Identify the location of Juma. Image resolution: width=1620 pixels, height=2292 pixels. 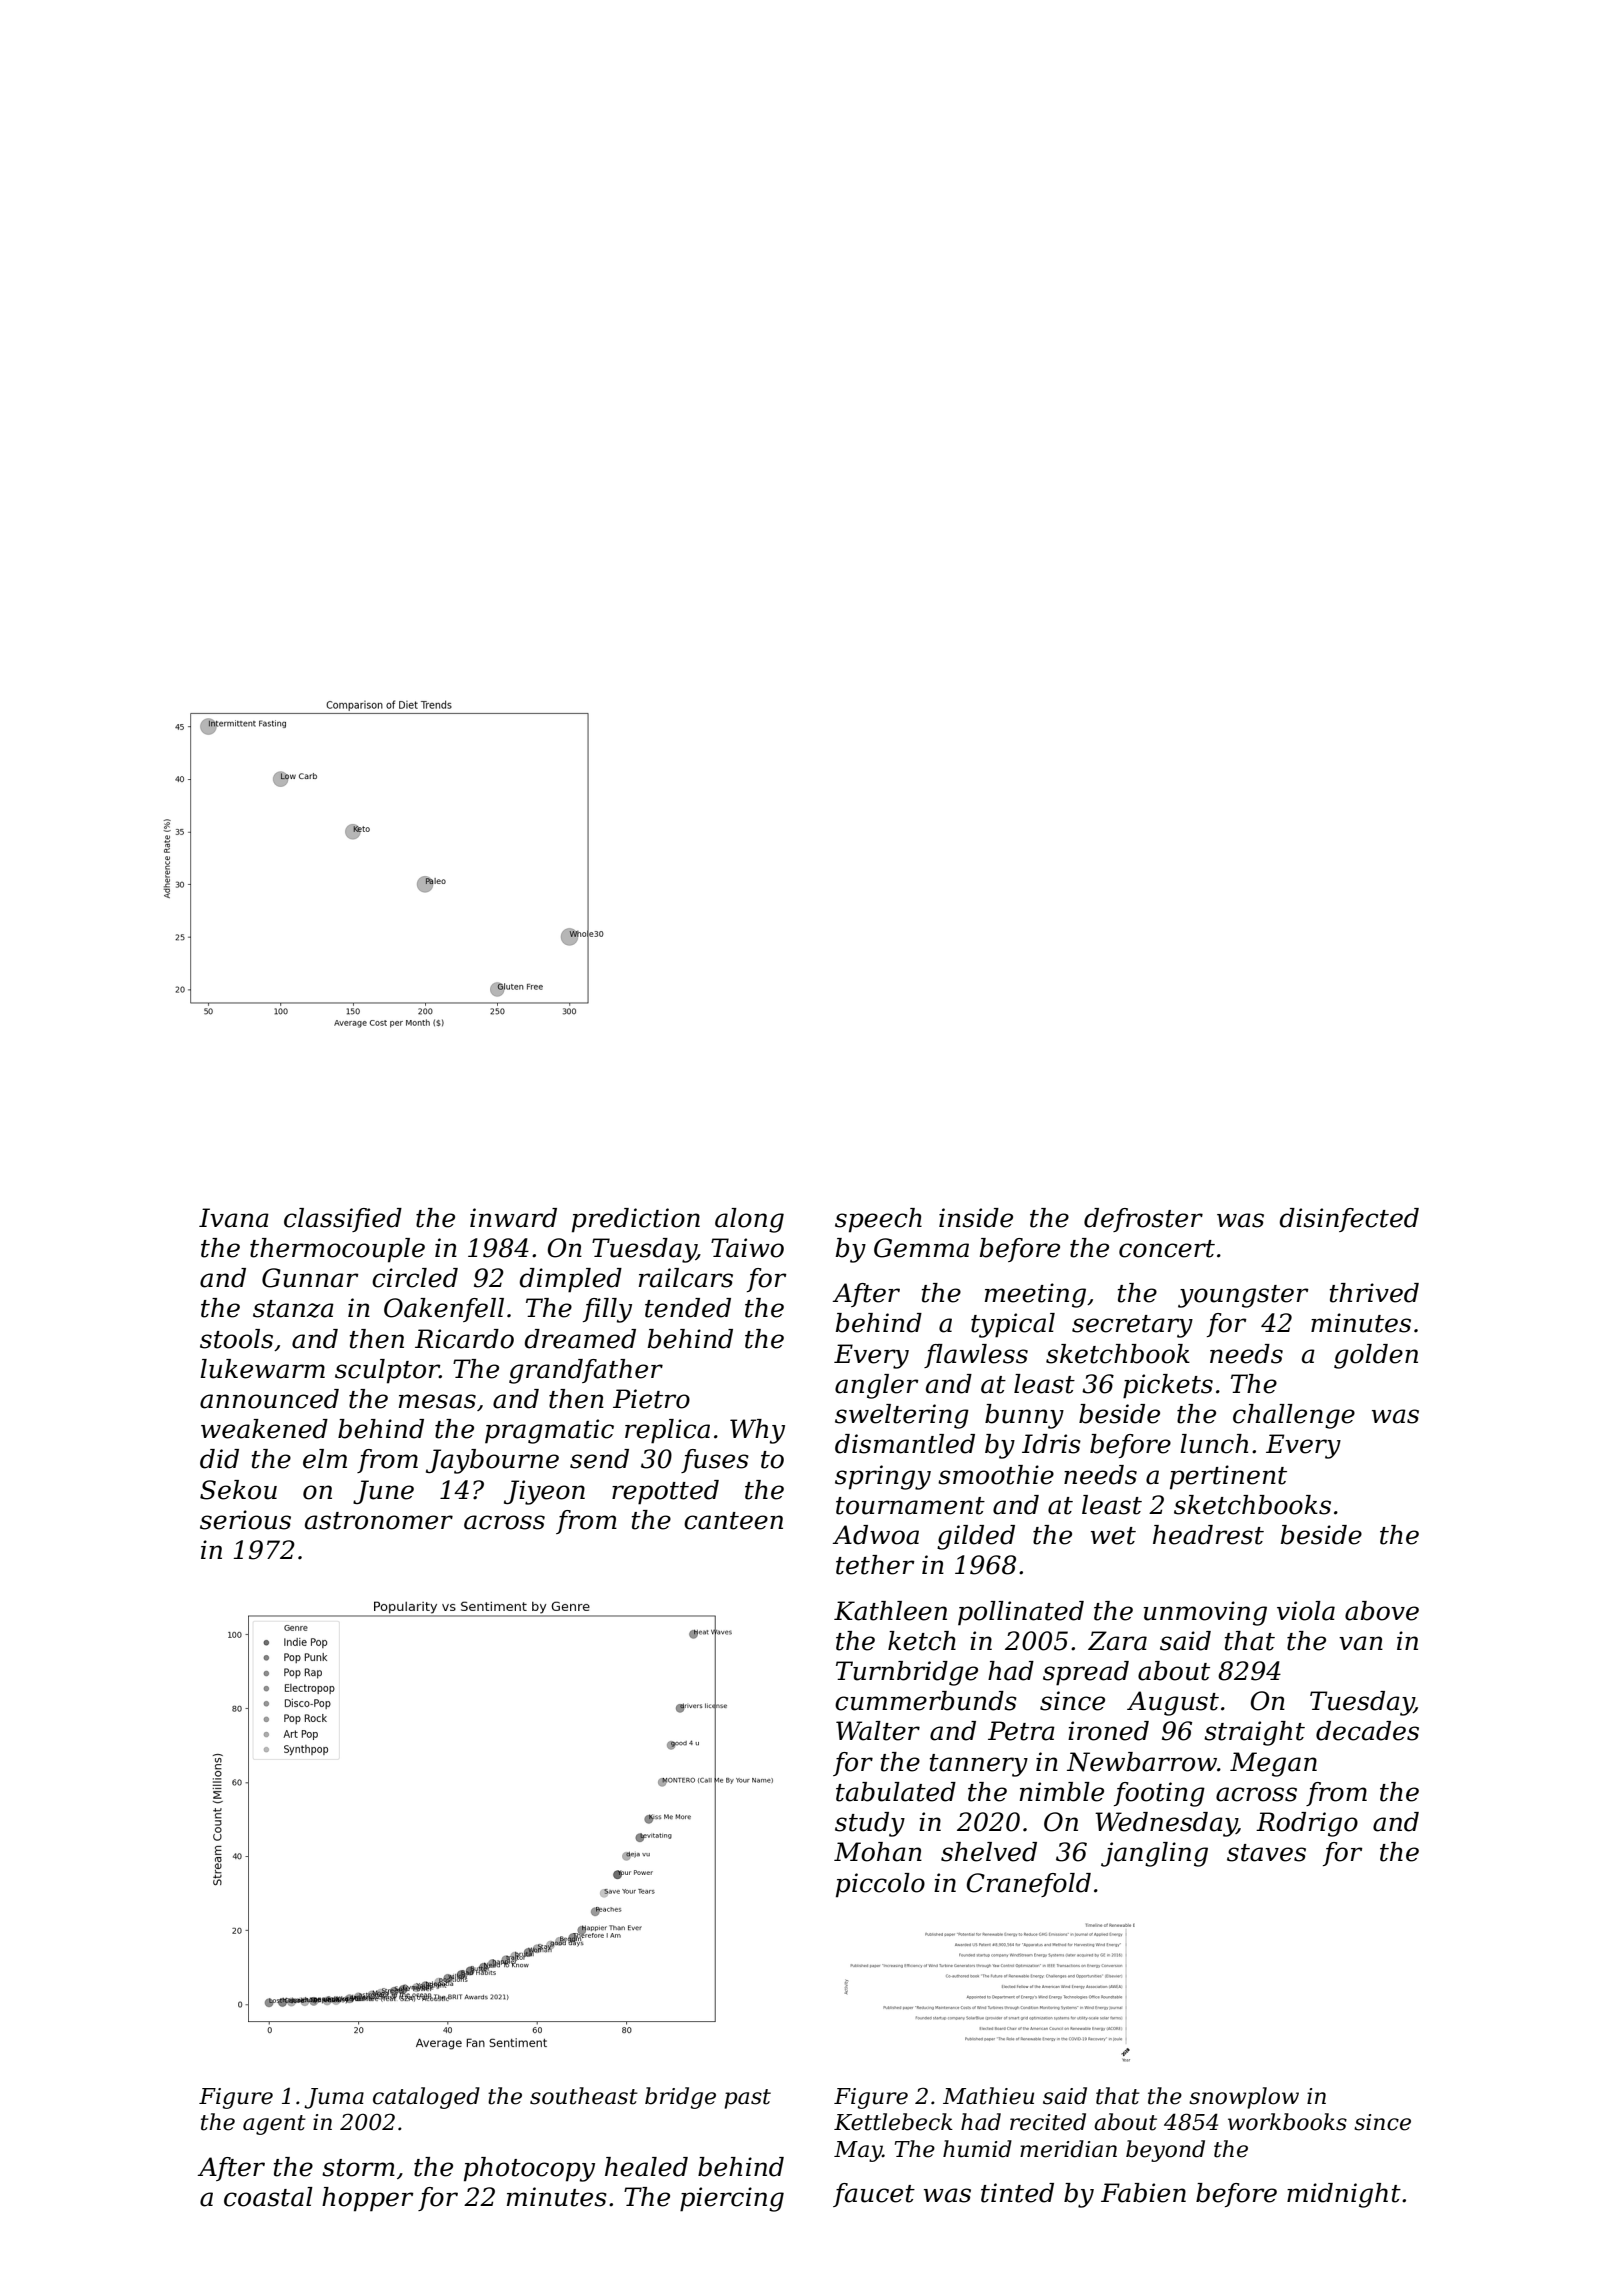
(334, 2098).
